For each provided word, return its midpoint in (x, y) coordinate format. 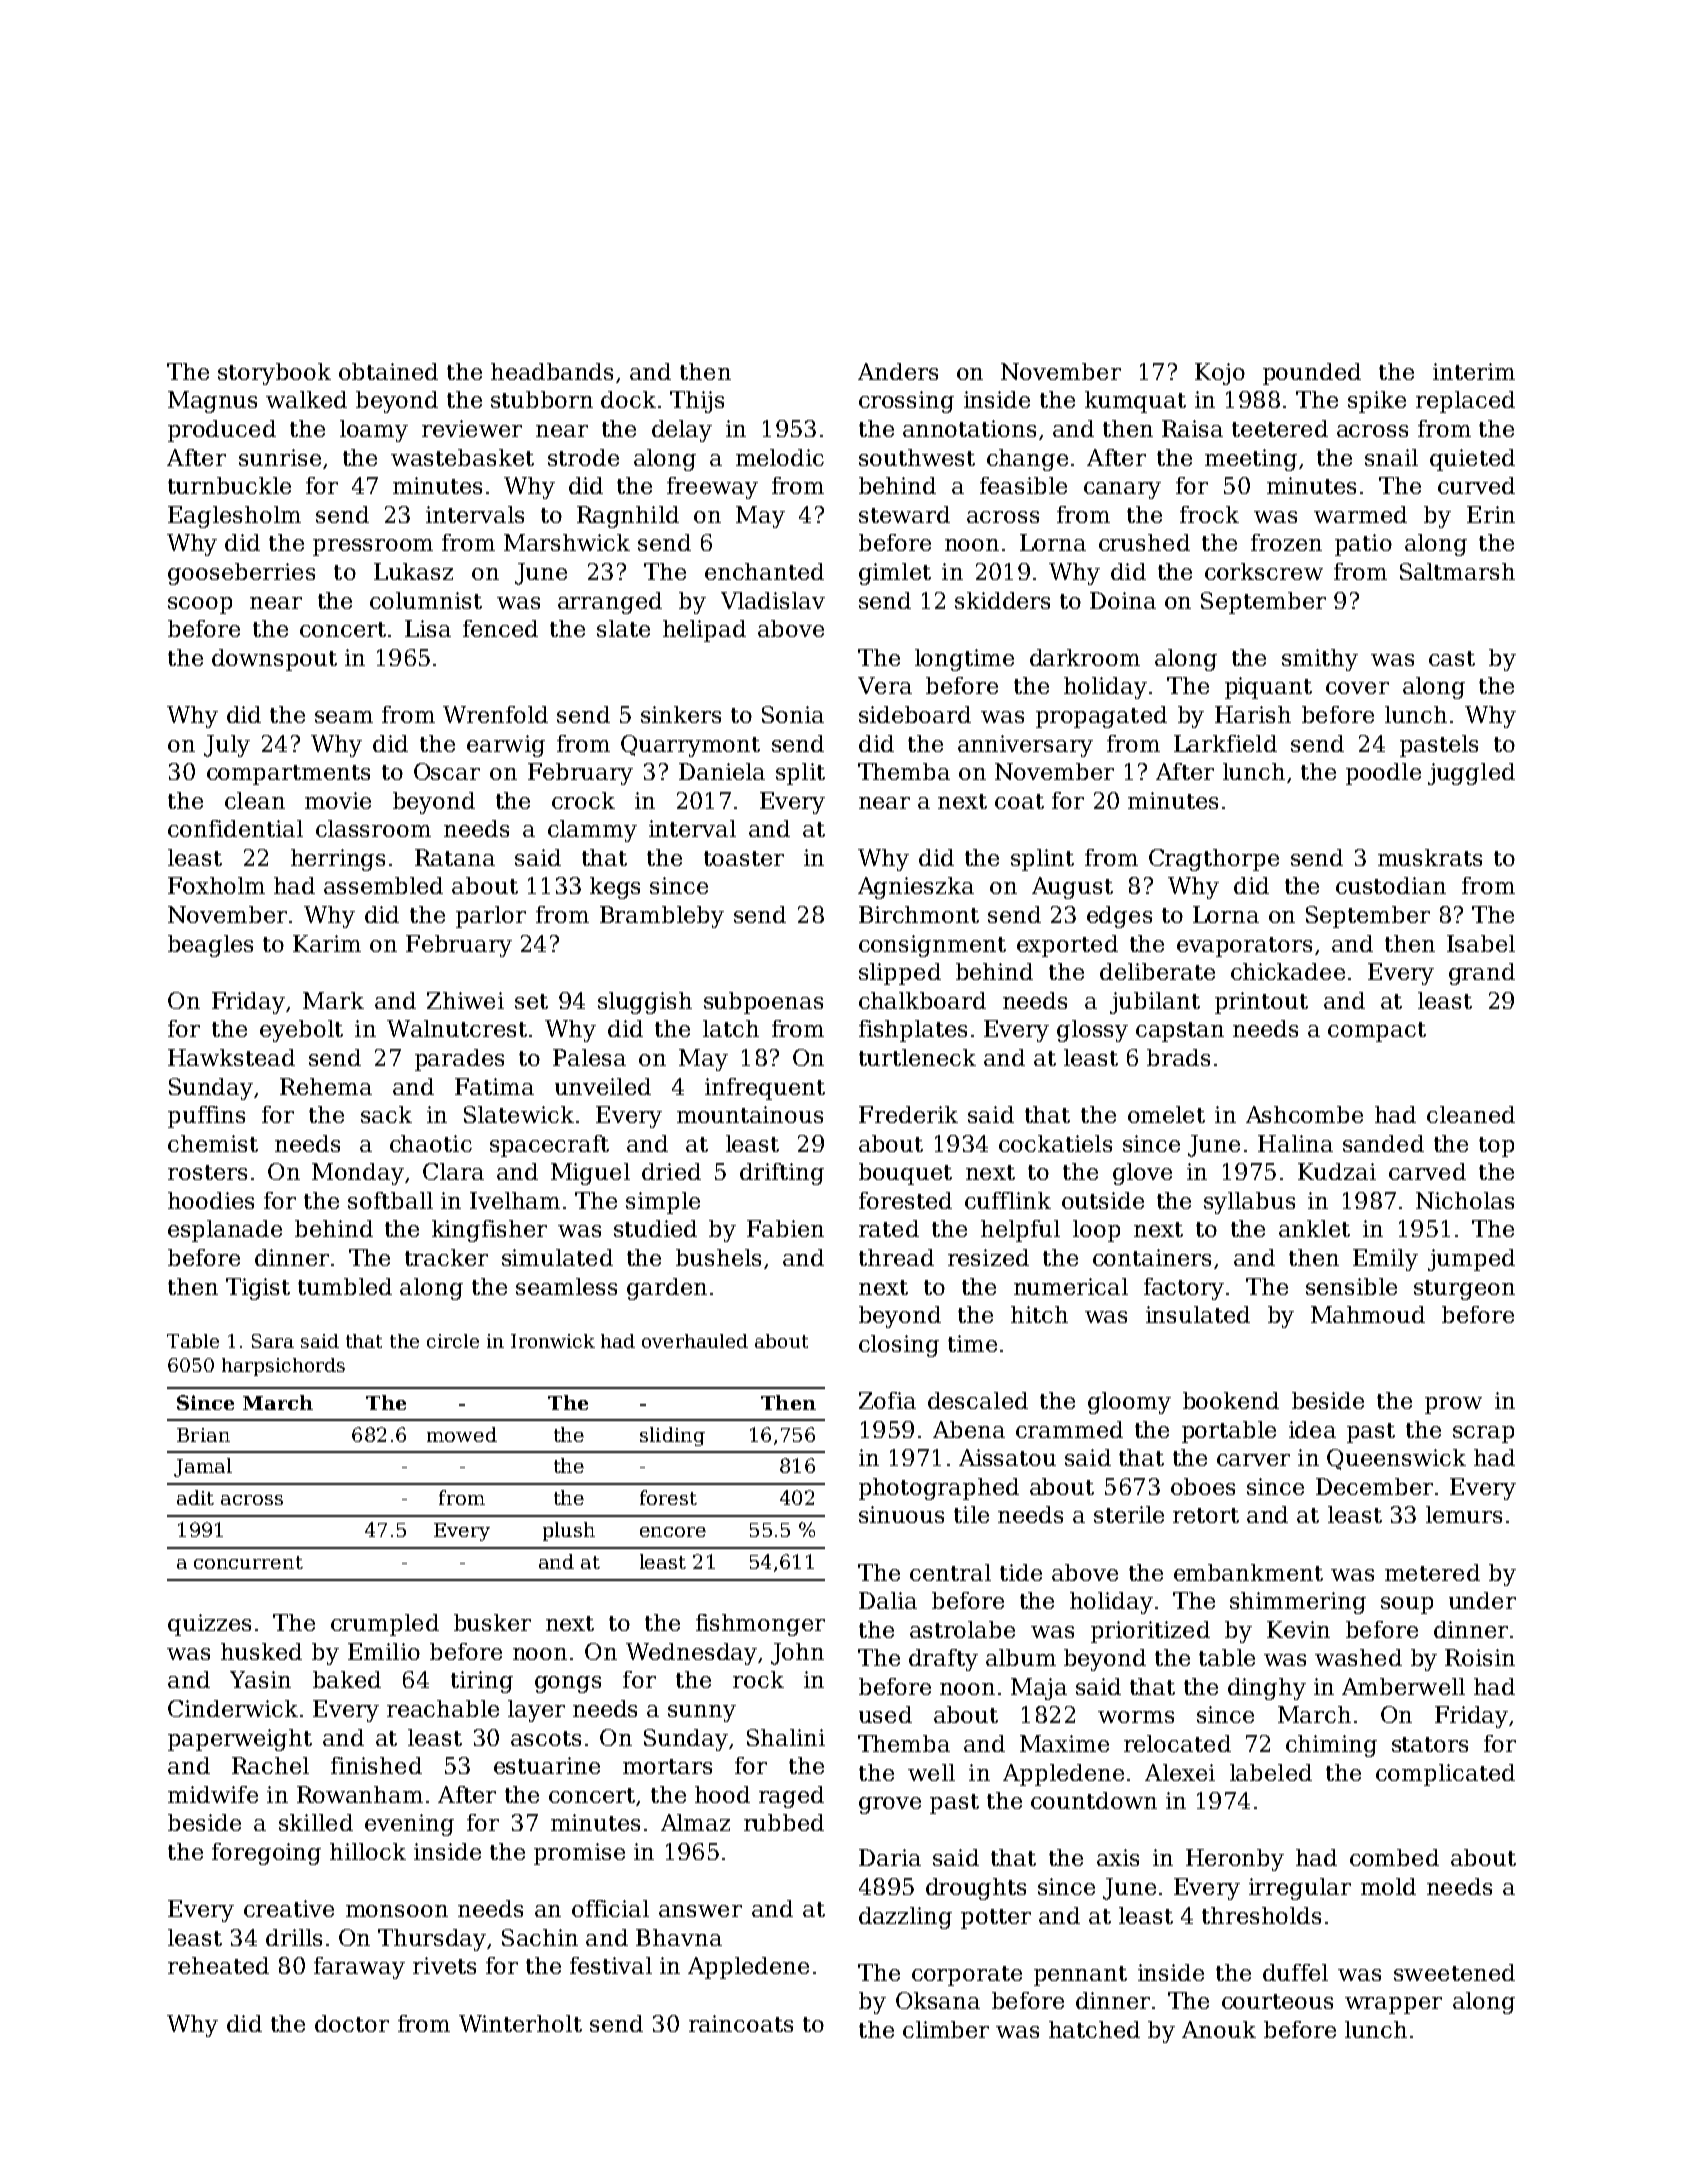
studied (655, 1228)
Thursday (432, 1940)
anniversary (1025, 746)
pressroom (373, 547)
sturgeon (1464, 1290)
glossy (1092, 1031)
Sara (273, 1341)
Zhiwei (465, 1000)
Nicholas (1465, 1200)
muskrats (1430, 857)
